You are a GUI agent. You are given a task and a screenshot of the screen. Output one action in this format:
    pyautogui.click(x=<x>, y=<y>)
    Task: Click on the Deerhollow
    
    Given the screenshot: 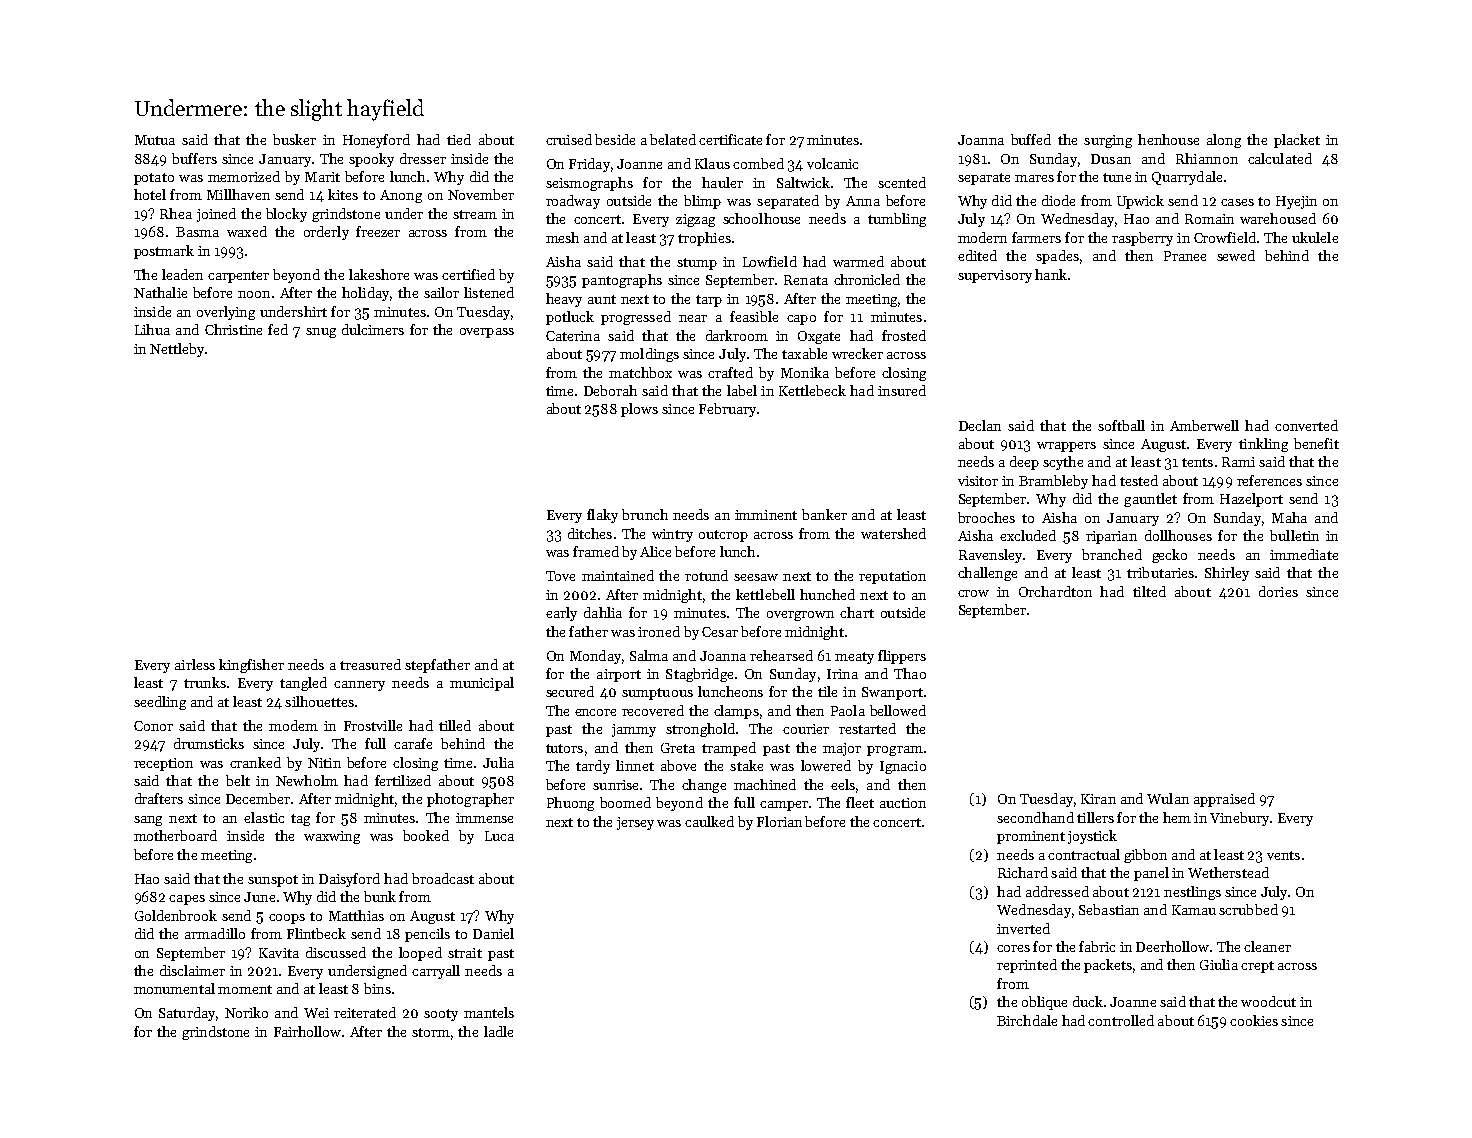 What is the action you would take?
    pyautogui.click(x=1172, y=946)
